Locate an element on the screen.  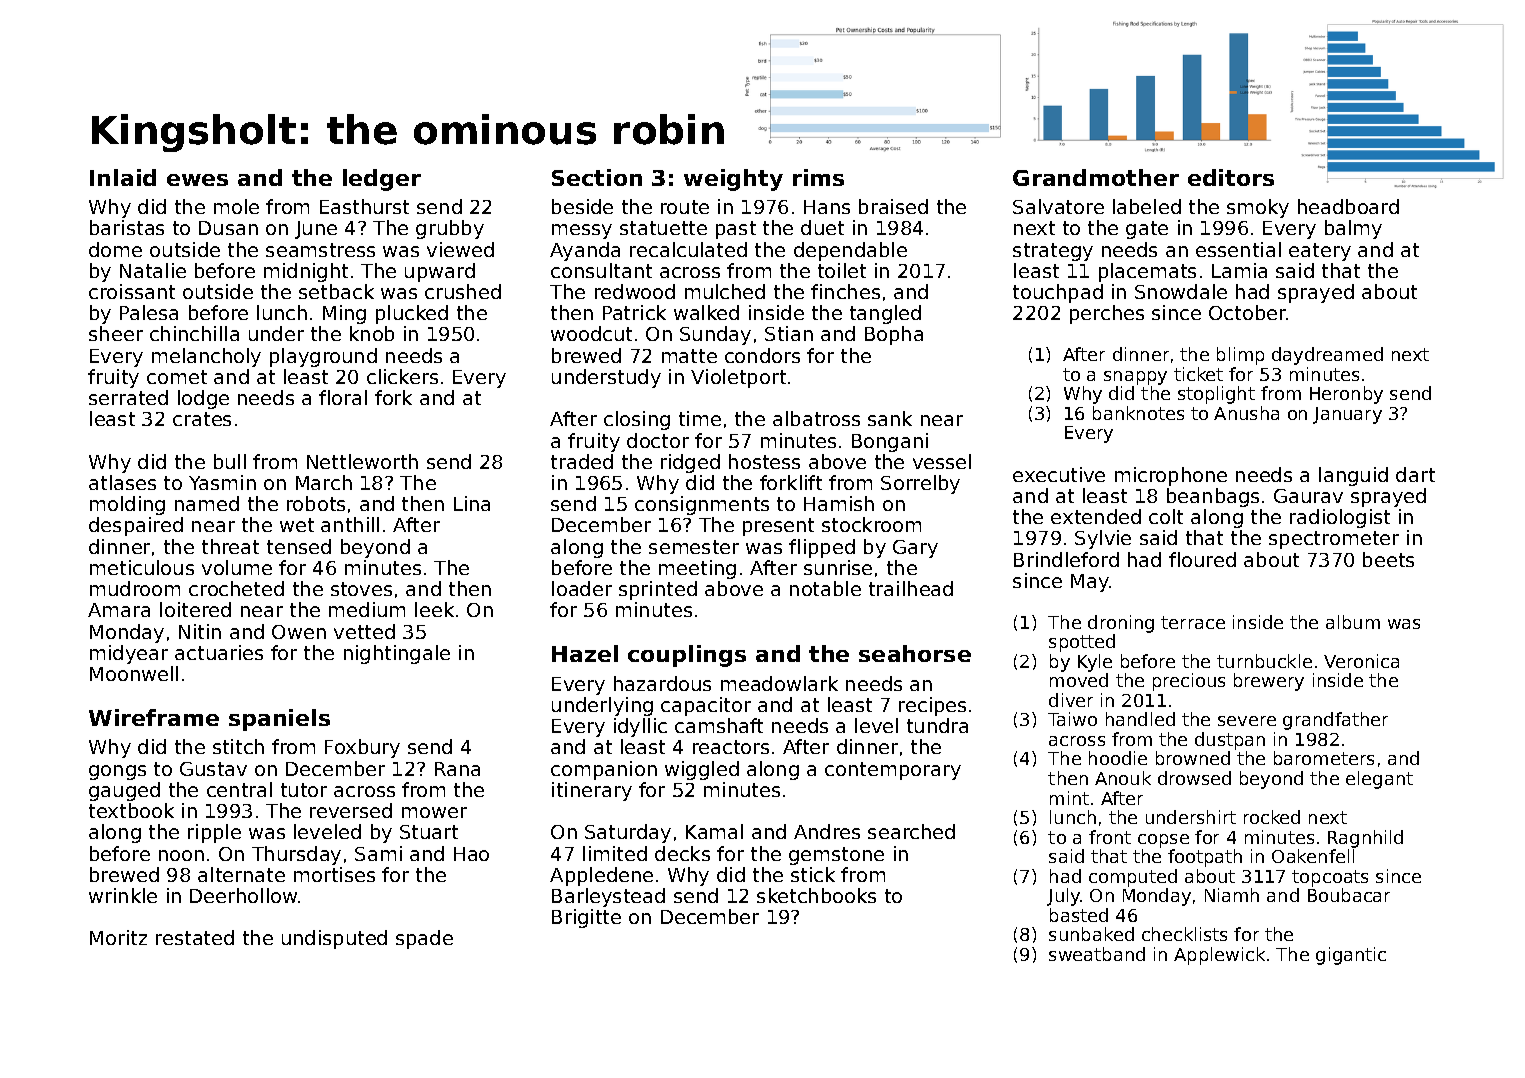
Appledene is located at coordinates (601, 876).
